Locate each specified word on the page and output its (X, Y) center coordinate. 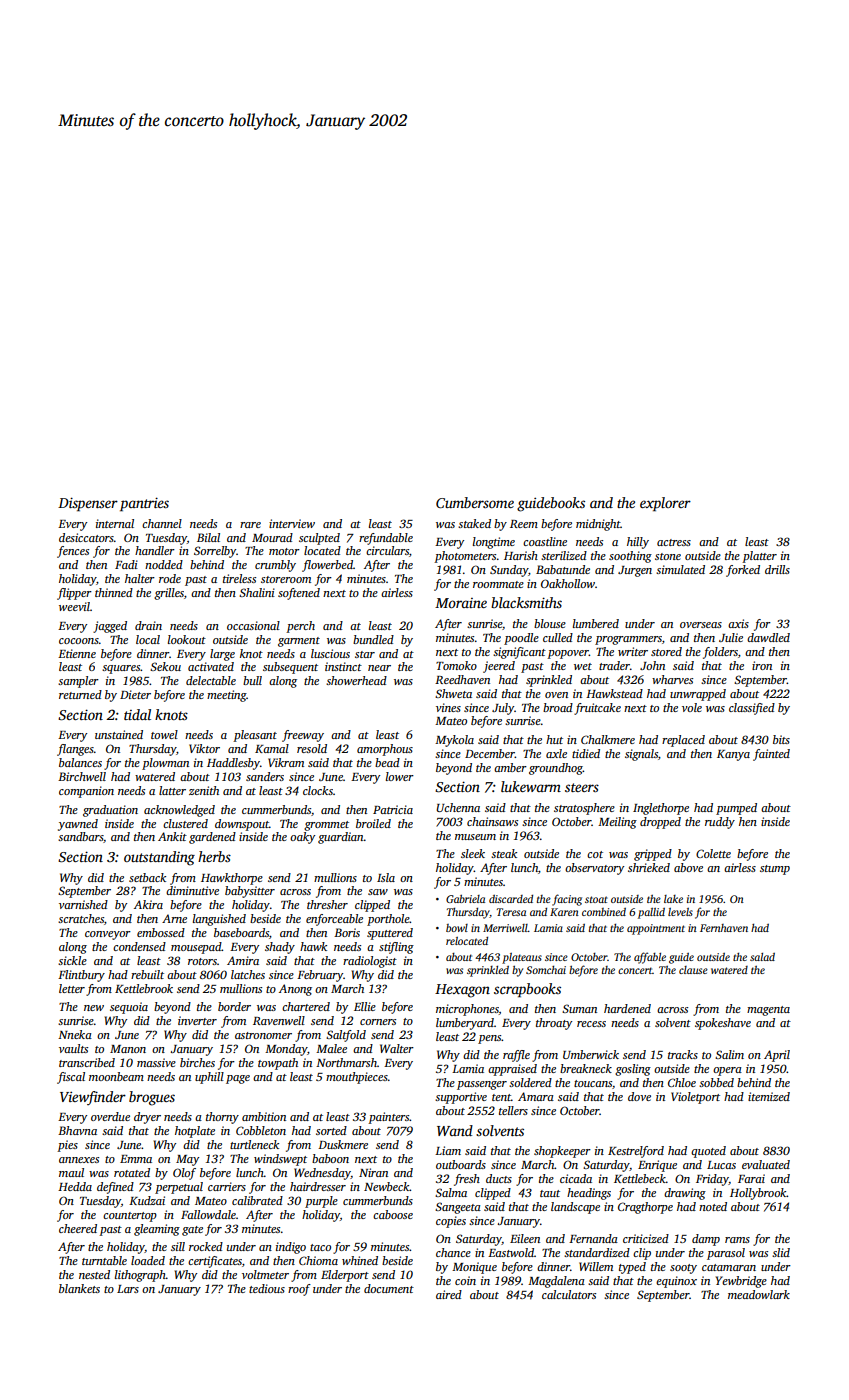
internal (115, 523)
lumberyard (465, 1024)
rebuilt (147, 974)
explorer (665, 504)
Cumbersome (475, 502)
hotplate (195, 1132)
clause (693, 970)
